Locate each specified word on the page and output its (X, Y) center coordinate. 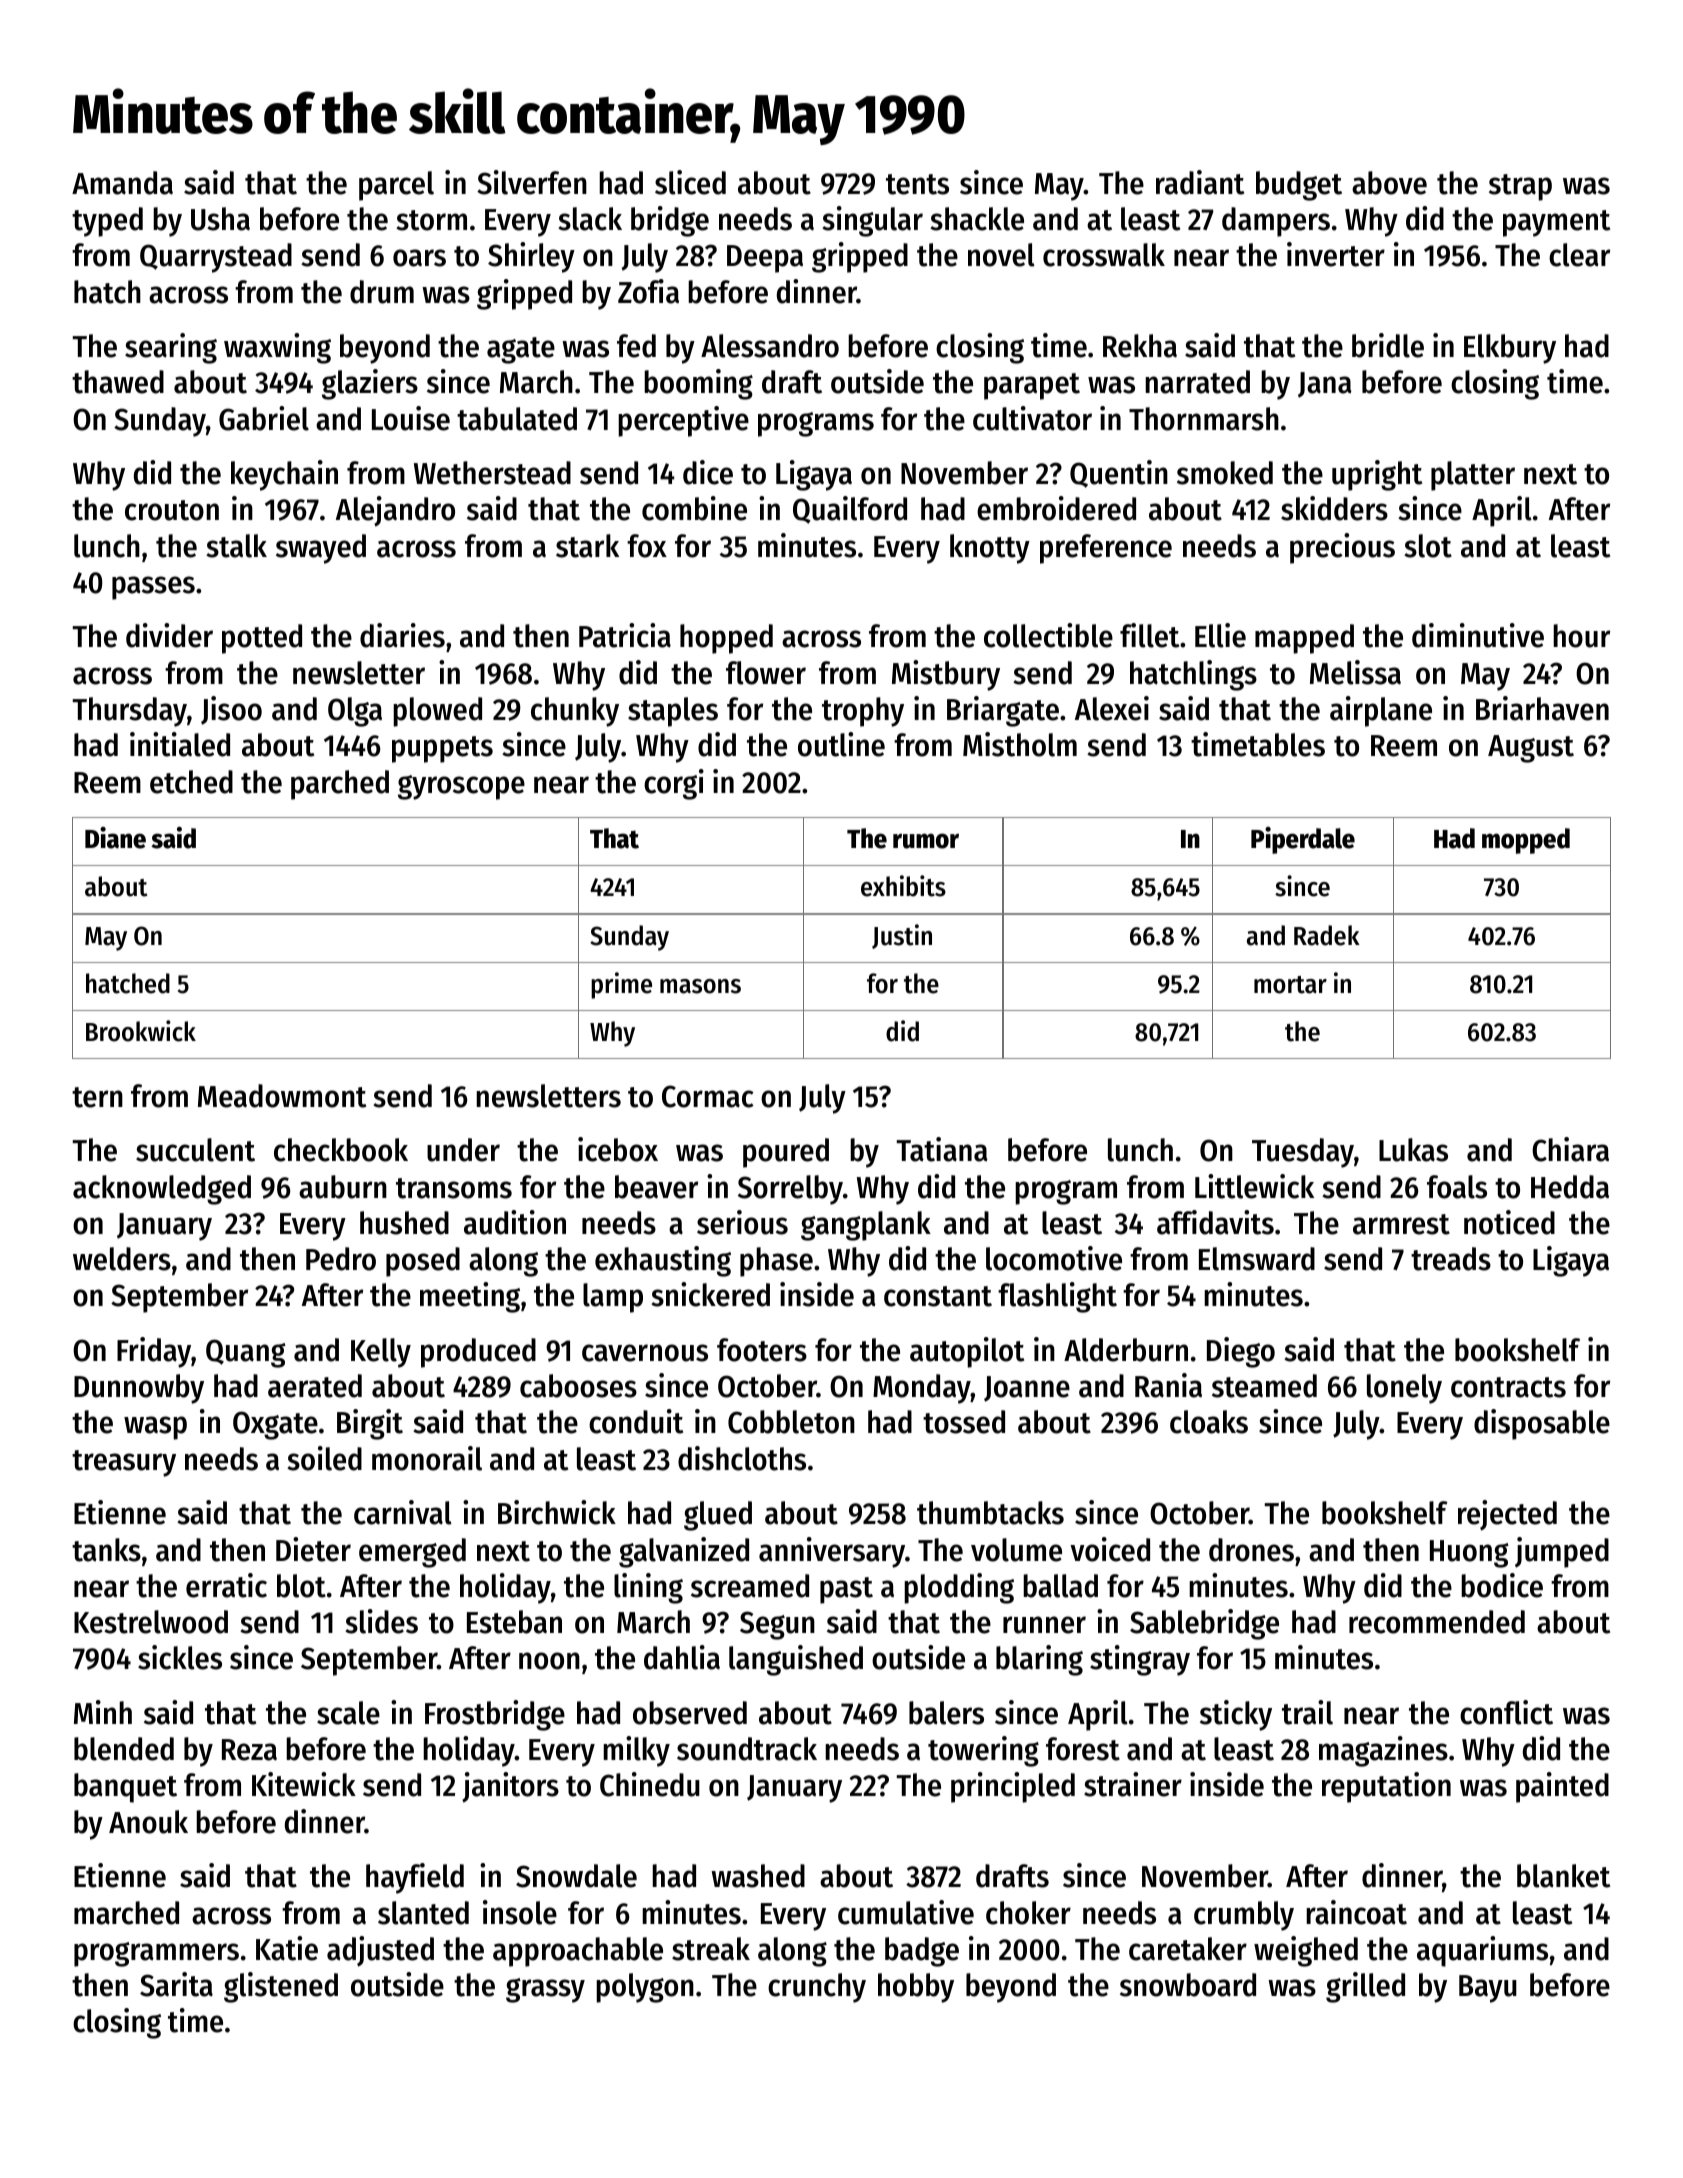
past (846, 1590)
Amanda (122, 183)
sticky (1236, 1715)
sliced (690, 182)
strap (1520, 187)
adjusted (380, 1951)
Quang (246, 1353)
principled (1013, 1787)
